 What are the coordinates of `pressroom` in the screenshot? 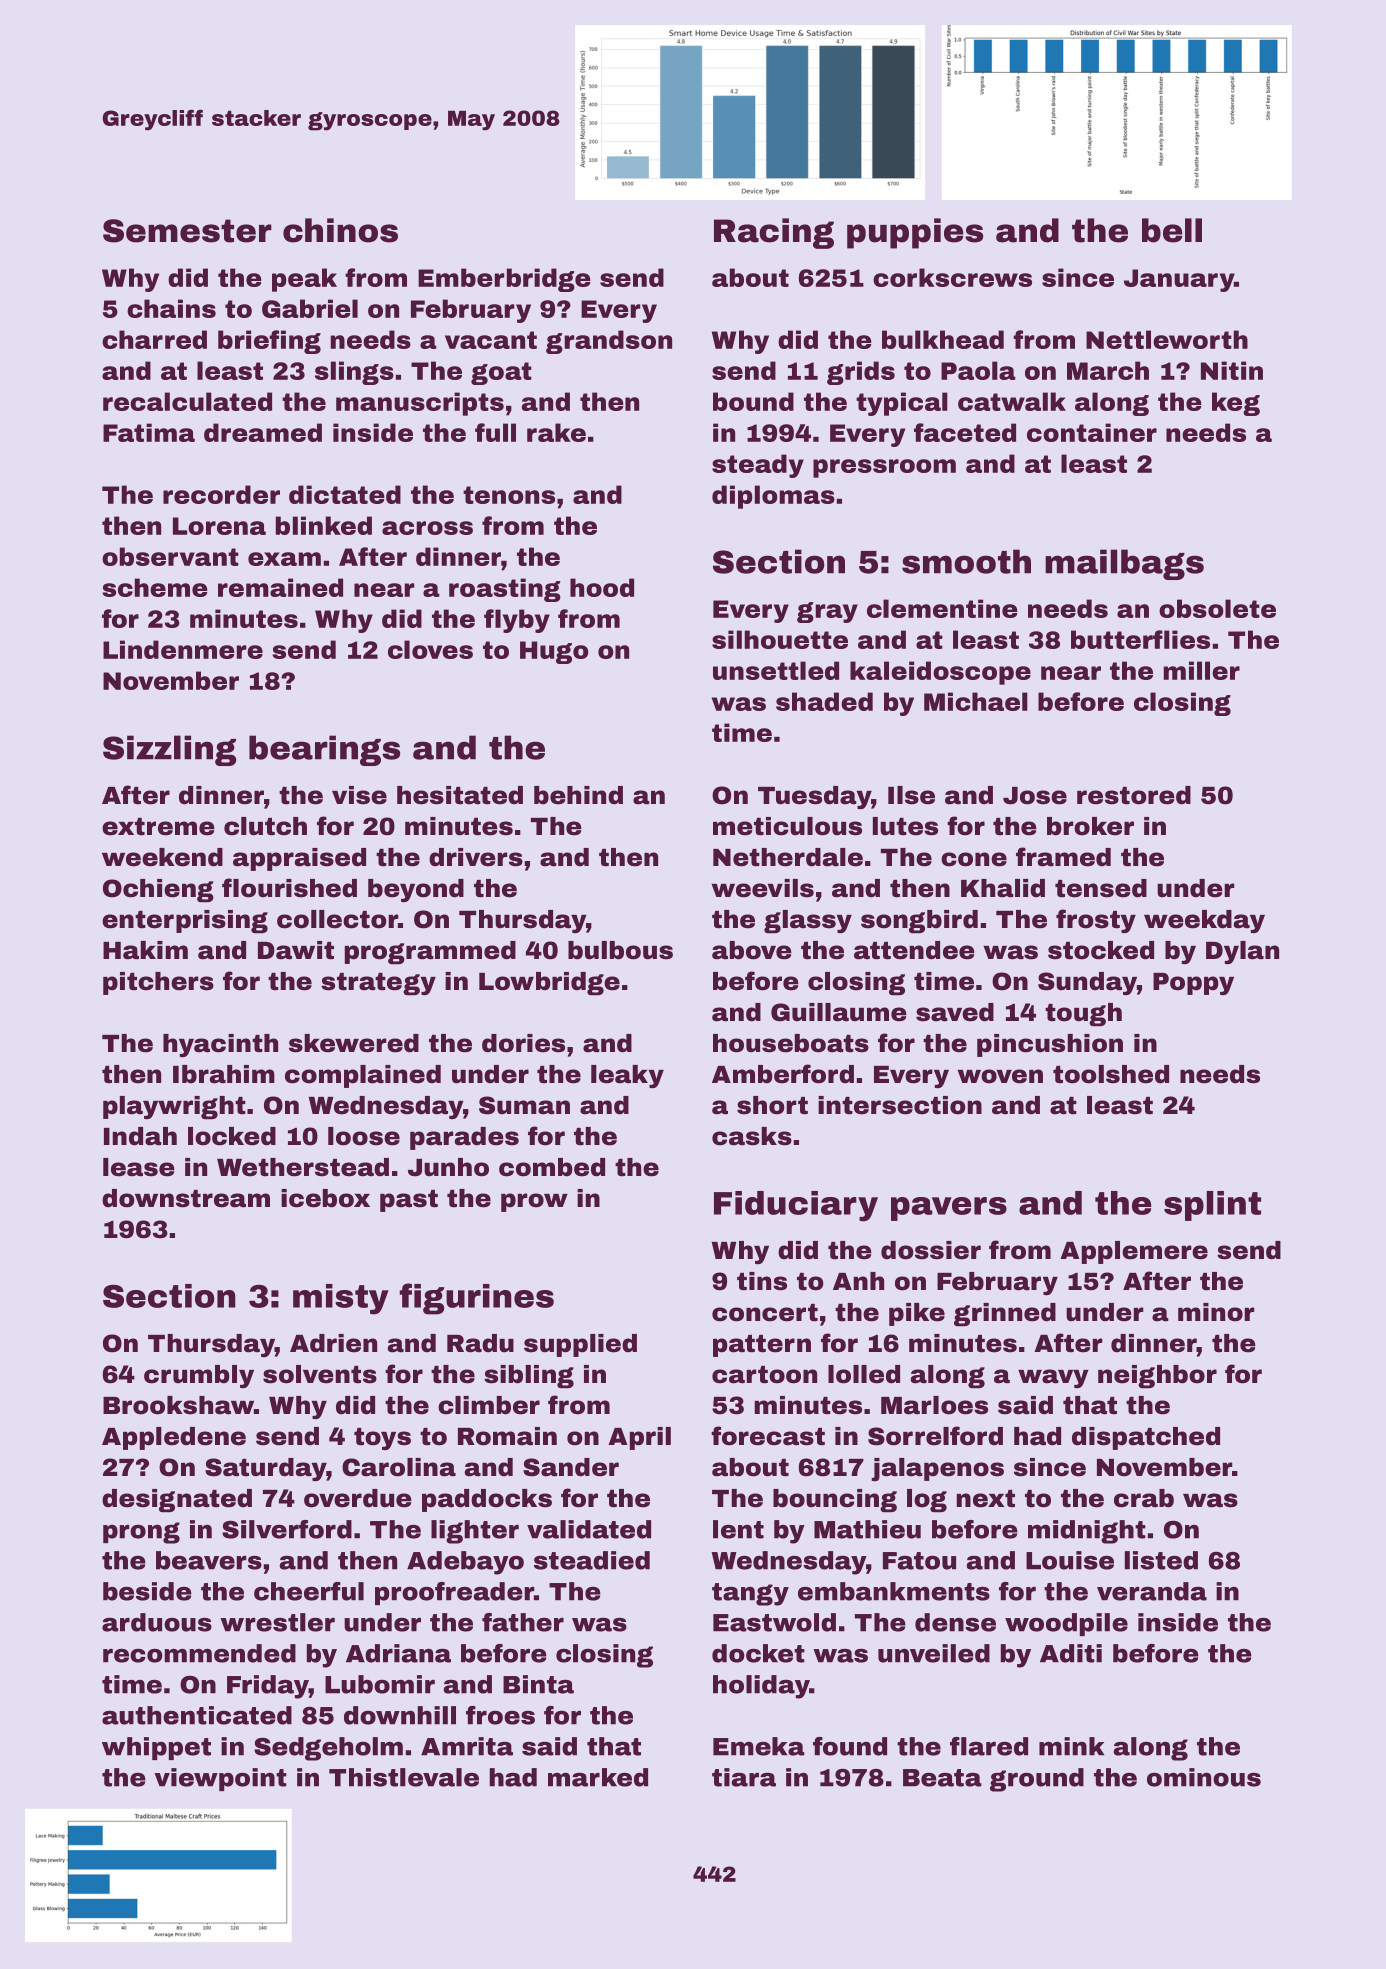 It's located at (884, 468).
